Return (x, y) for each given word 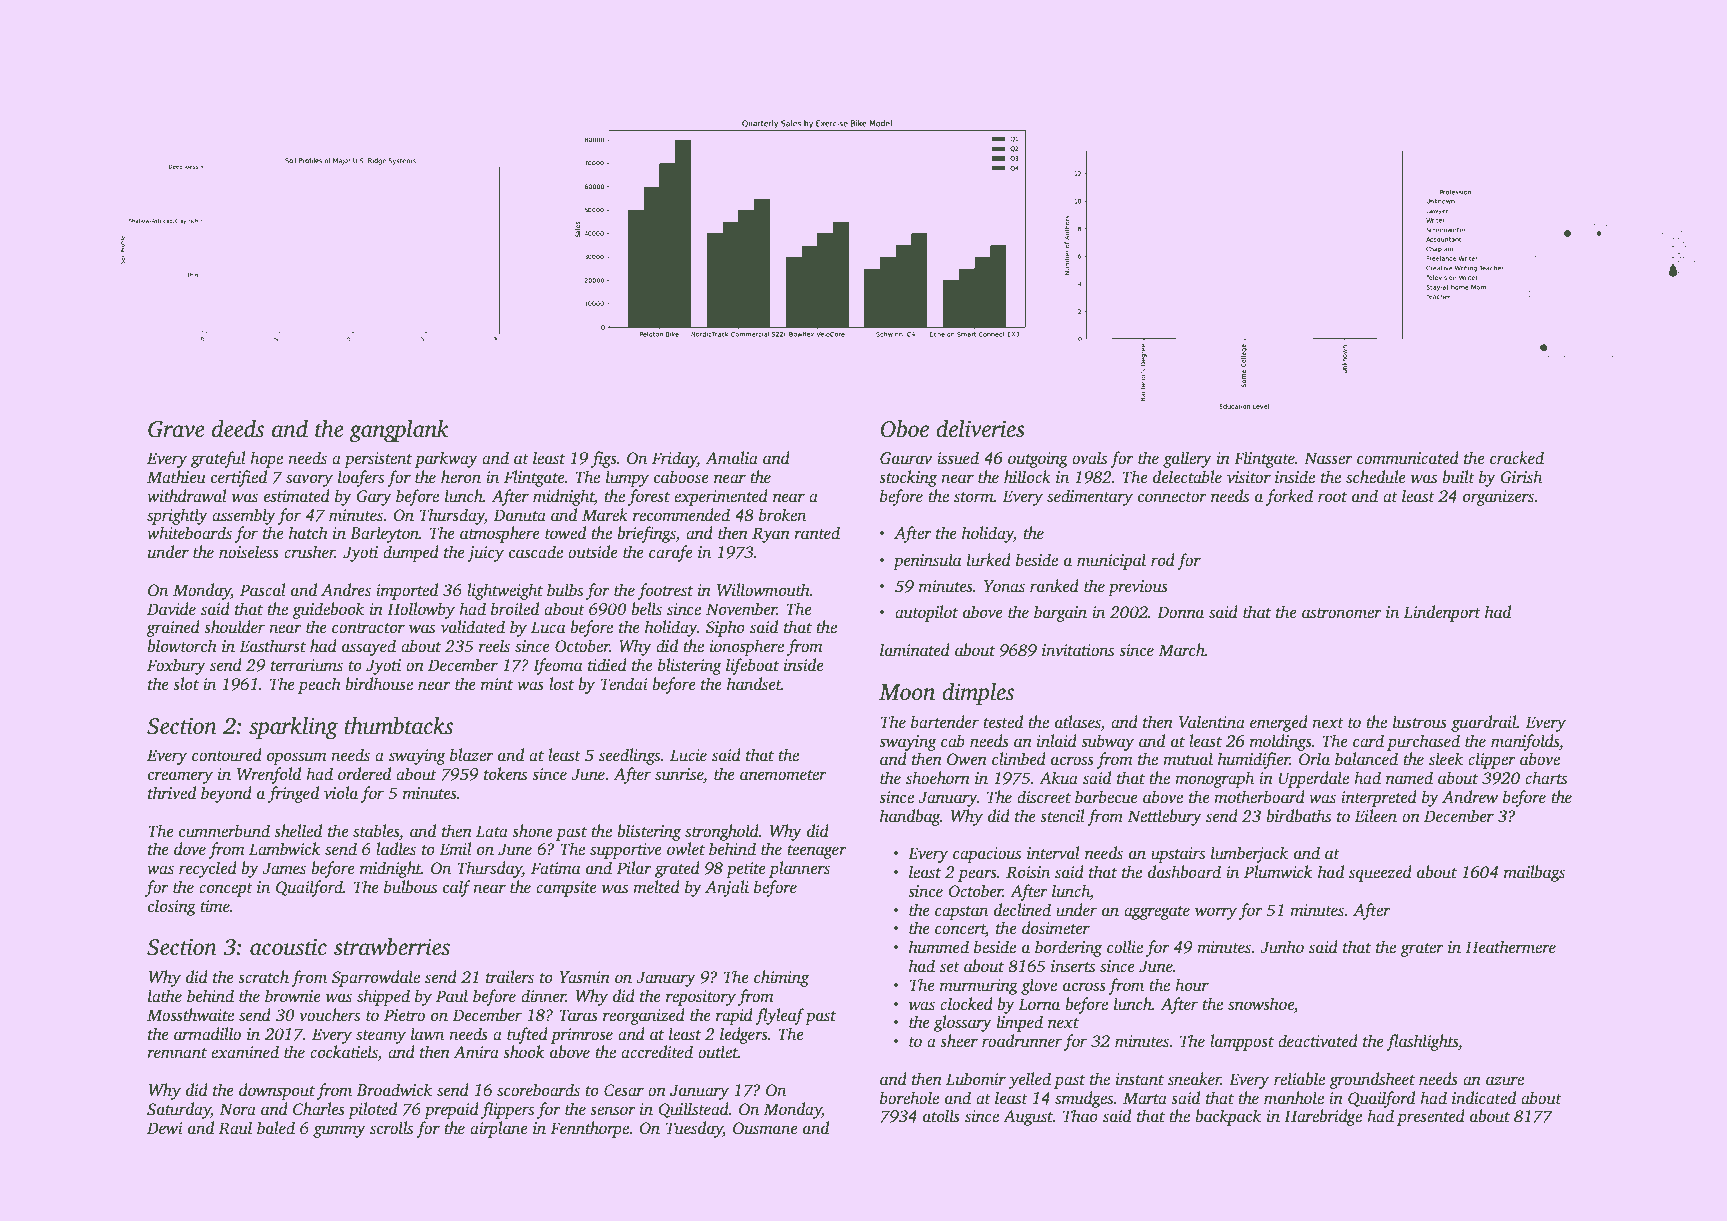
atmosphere (500, 534)
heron (461, 477)
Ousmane (765, 1128)
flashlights (1422, 1042)
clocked (966, 1004)
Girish (1521, 477)
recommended (681, 515)
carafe (671, 553)
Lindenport (1442, 613)
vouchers (329, 1015)
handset (754, 684)
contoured (227, 755)
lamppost (1242, 1042)
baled (276, 1127)
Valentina (1212, 722)
